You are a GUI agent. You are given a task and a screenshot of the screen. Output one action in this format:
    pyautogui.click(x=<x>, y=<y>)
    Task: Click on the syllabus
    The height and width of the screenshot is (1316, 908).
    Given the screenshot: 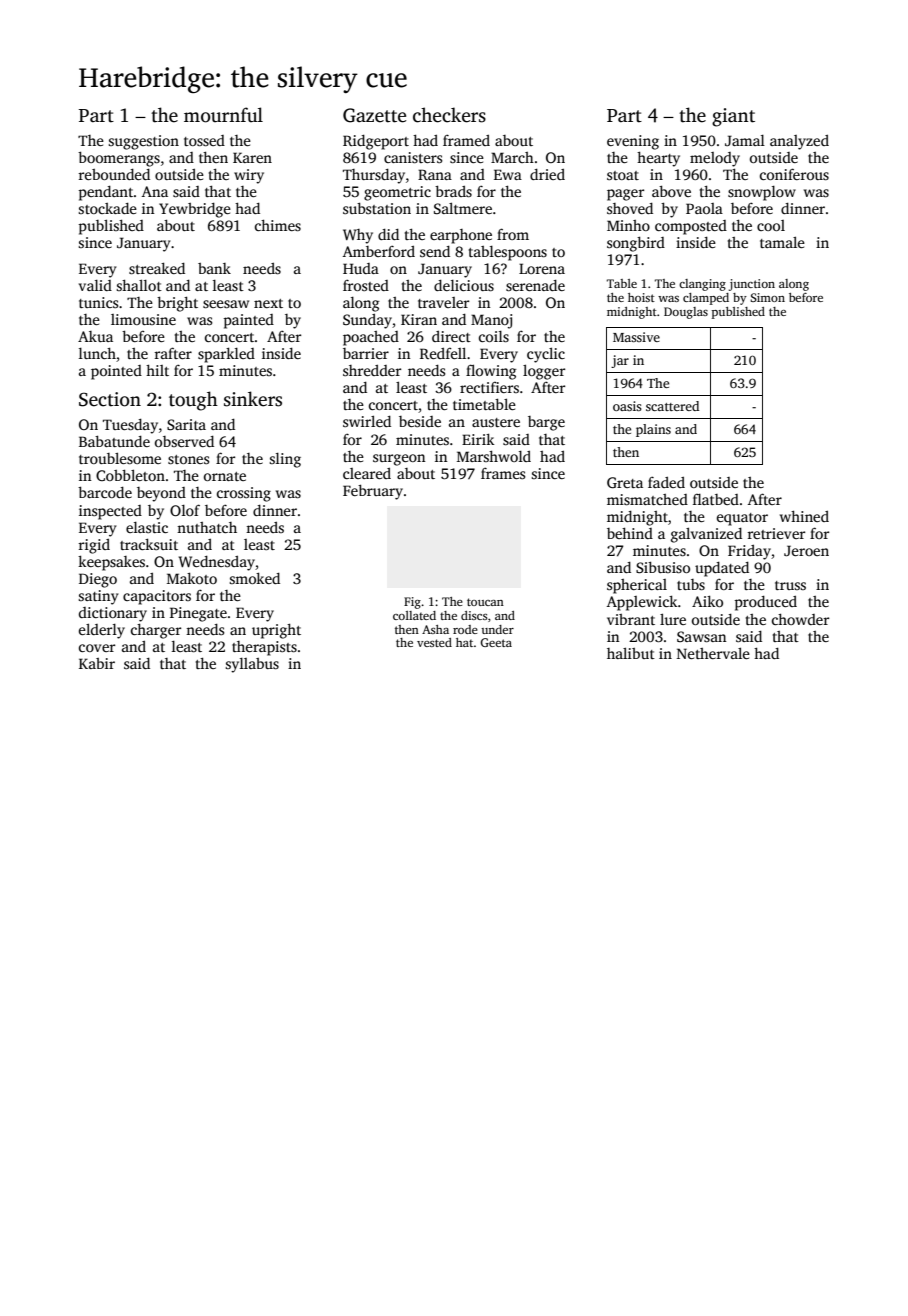 What is the action you would take?
    pyautogui.click(x=252, y=665)
